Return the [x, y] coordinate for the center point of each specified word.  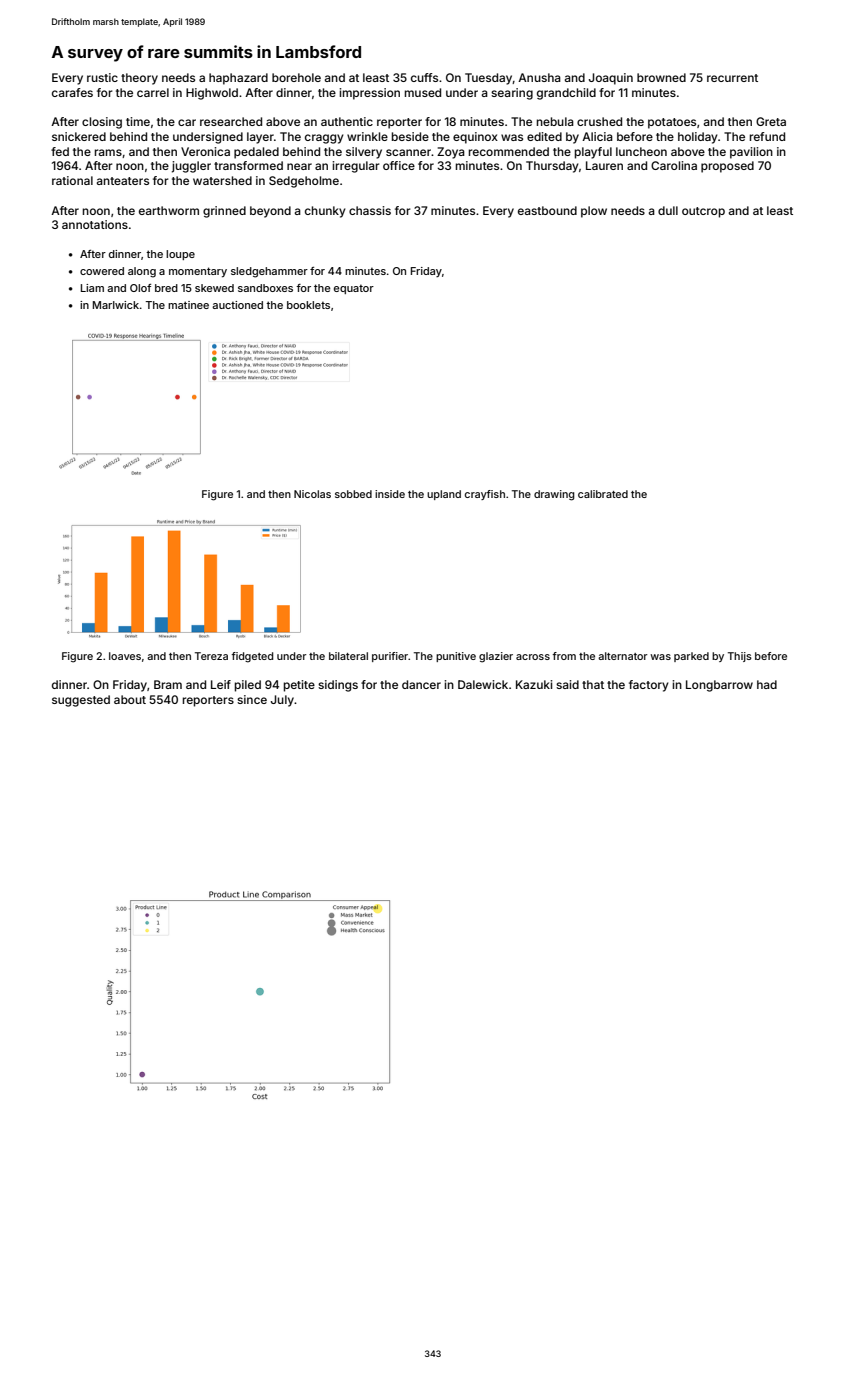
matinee [188, 305]
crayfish [485, 495]
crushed [599, 121]
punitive [456, 657]
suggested [81, 701]
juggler [191, 167]
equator [354, 289]
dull [668, 210]
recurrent [732, 78]
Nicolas [312, 494]
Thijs [740, 657]
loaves [125, 656]
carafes [72, 92]
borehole [296, 77]
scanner [408, 152]
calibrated [603, 494]
